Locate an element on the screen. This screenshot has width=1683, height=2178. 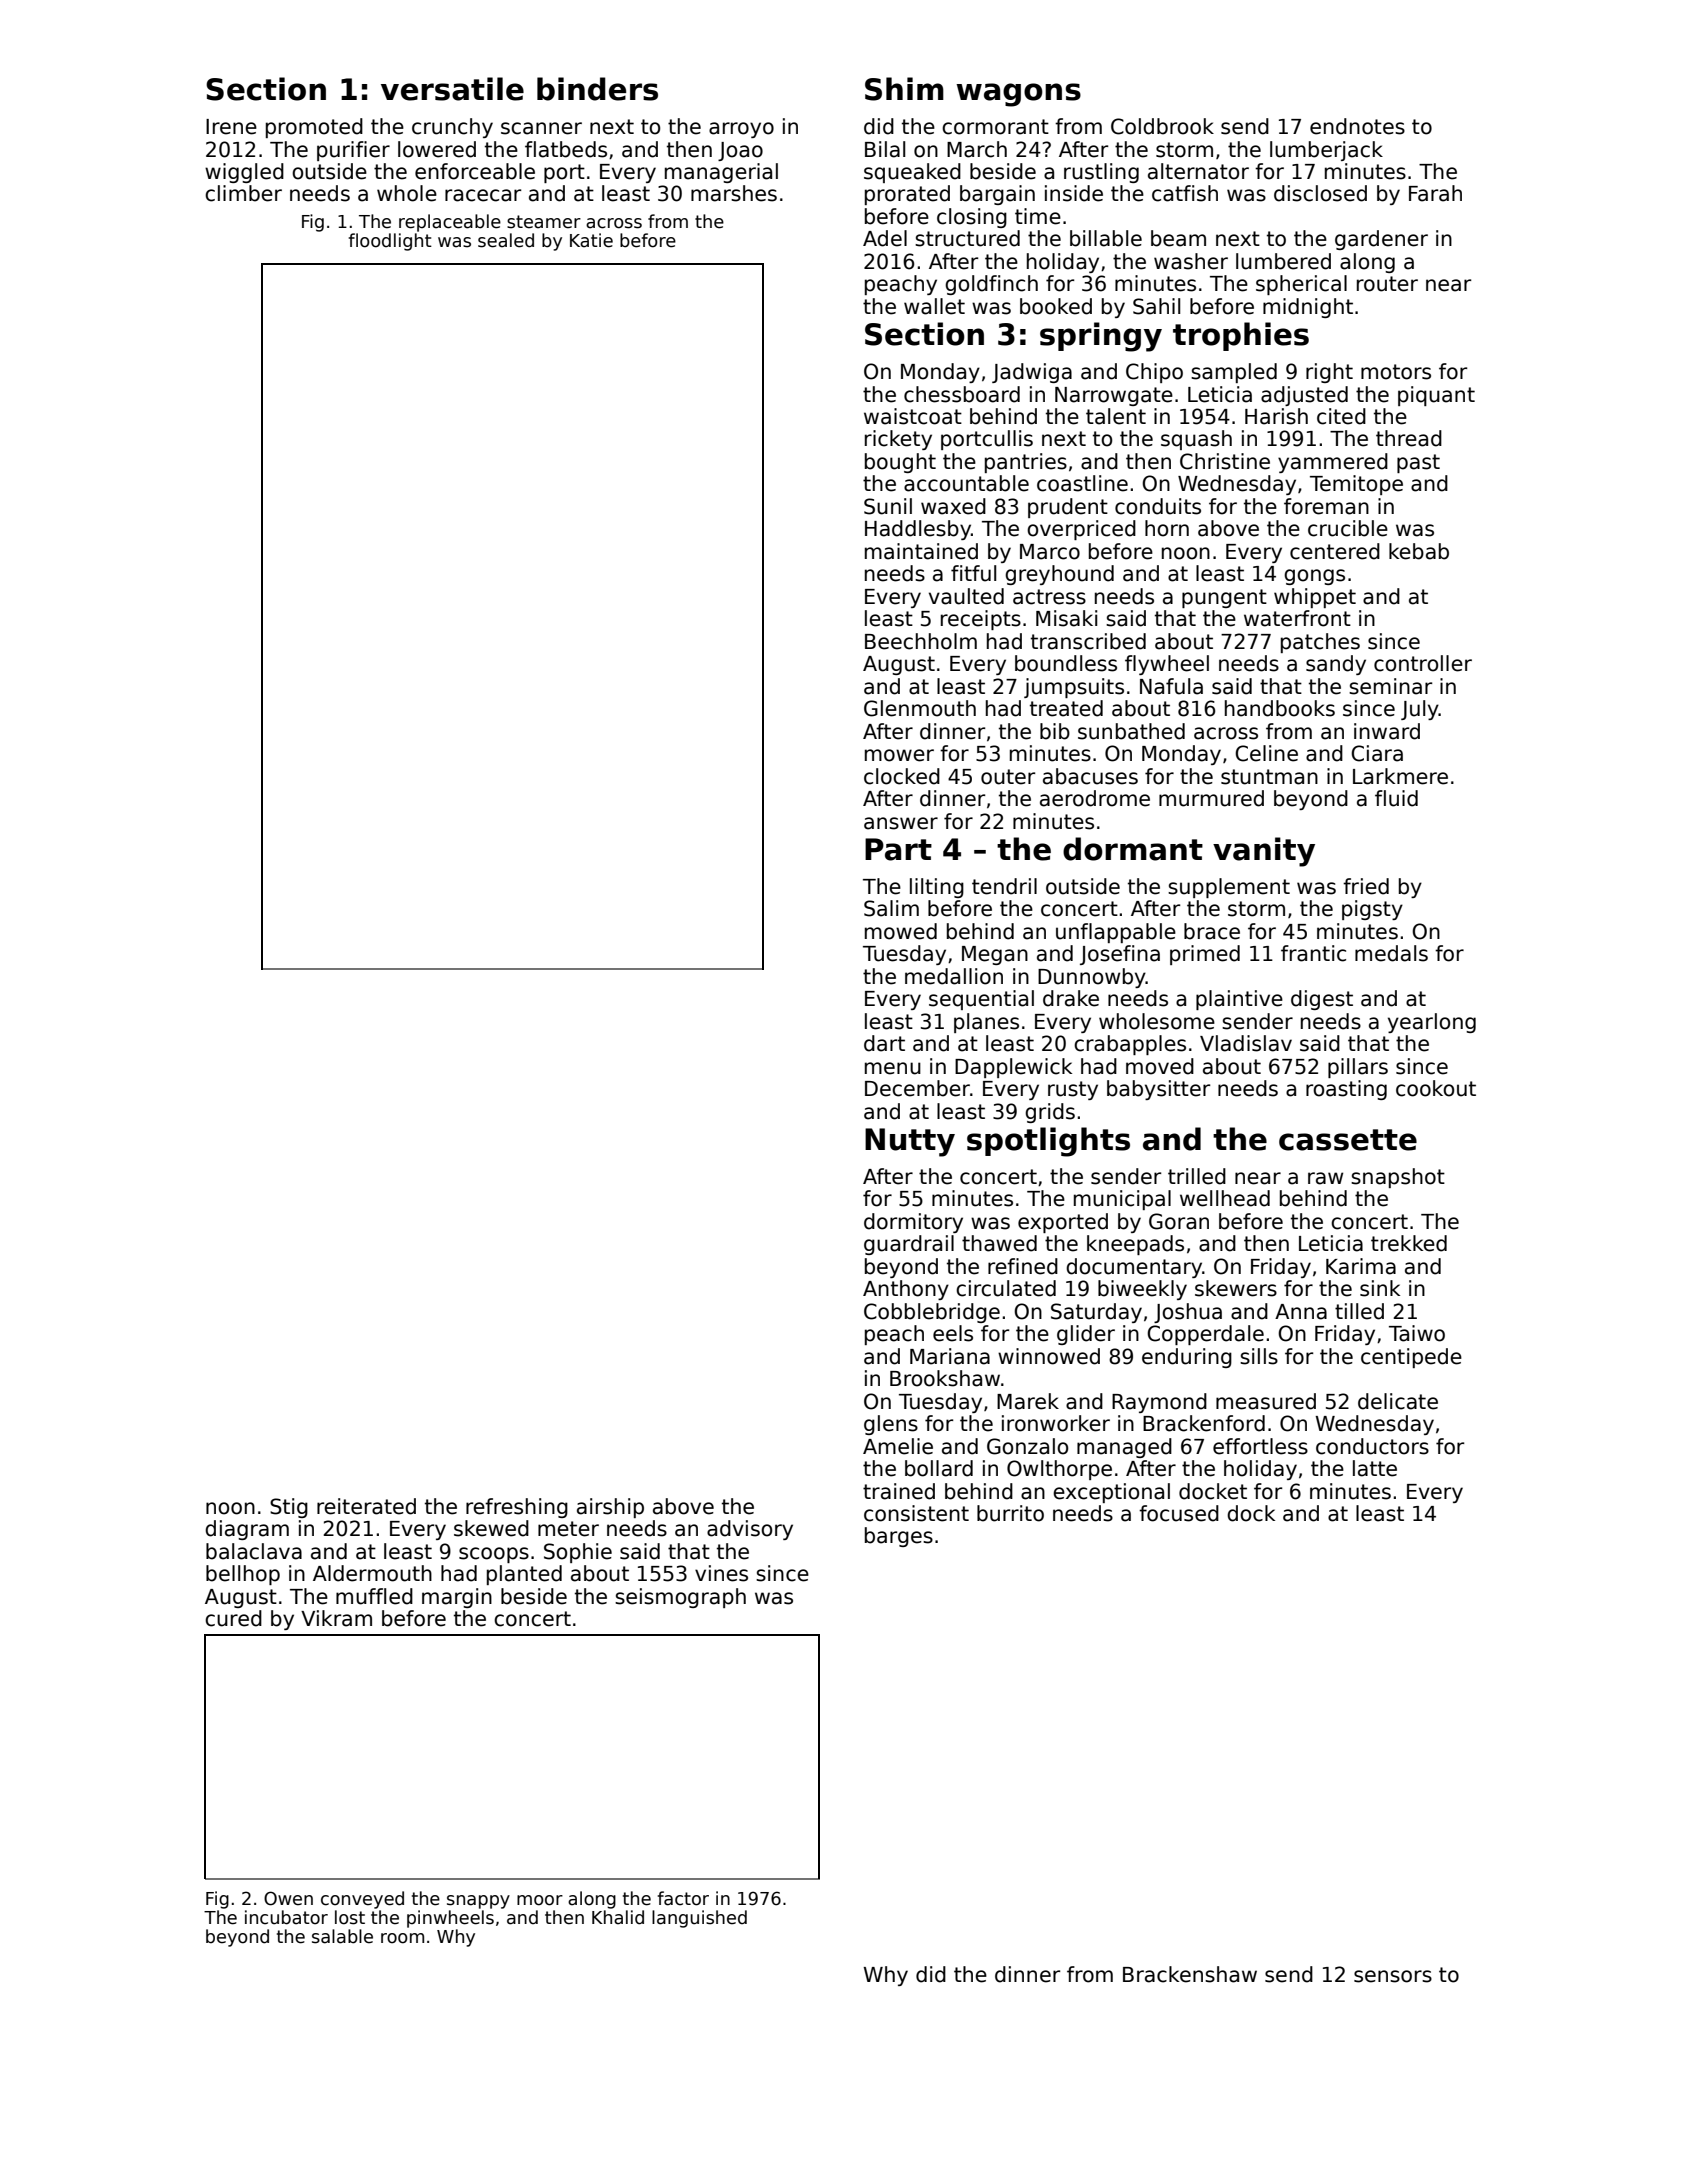
factor is located at coordinates (683, 1898).
